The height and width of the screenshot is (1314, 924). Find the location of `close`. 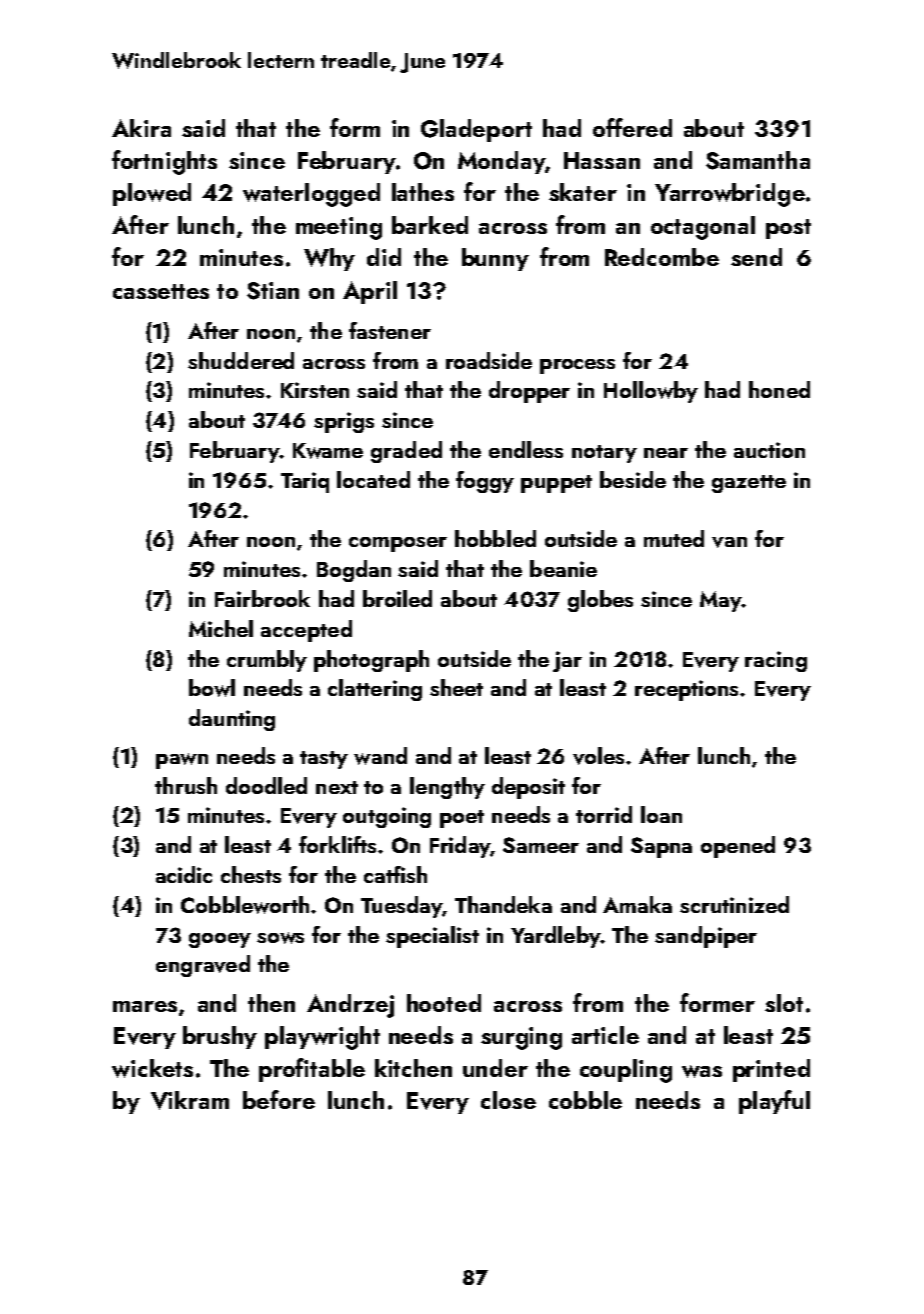

close is located at coordinates (508, 1100).
